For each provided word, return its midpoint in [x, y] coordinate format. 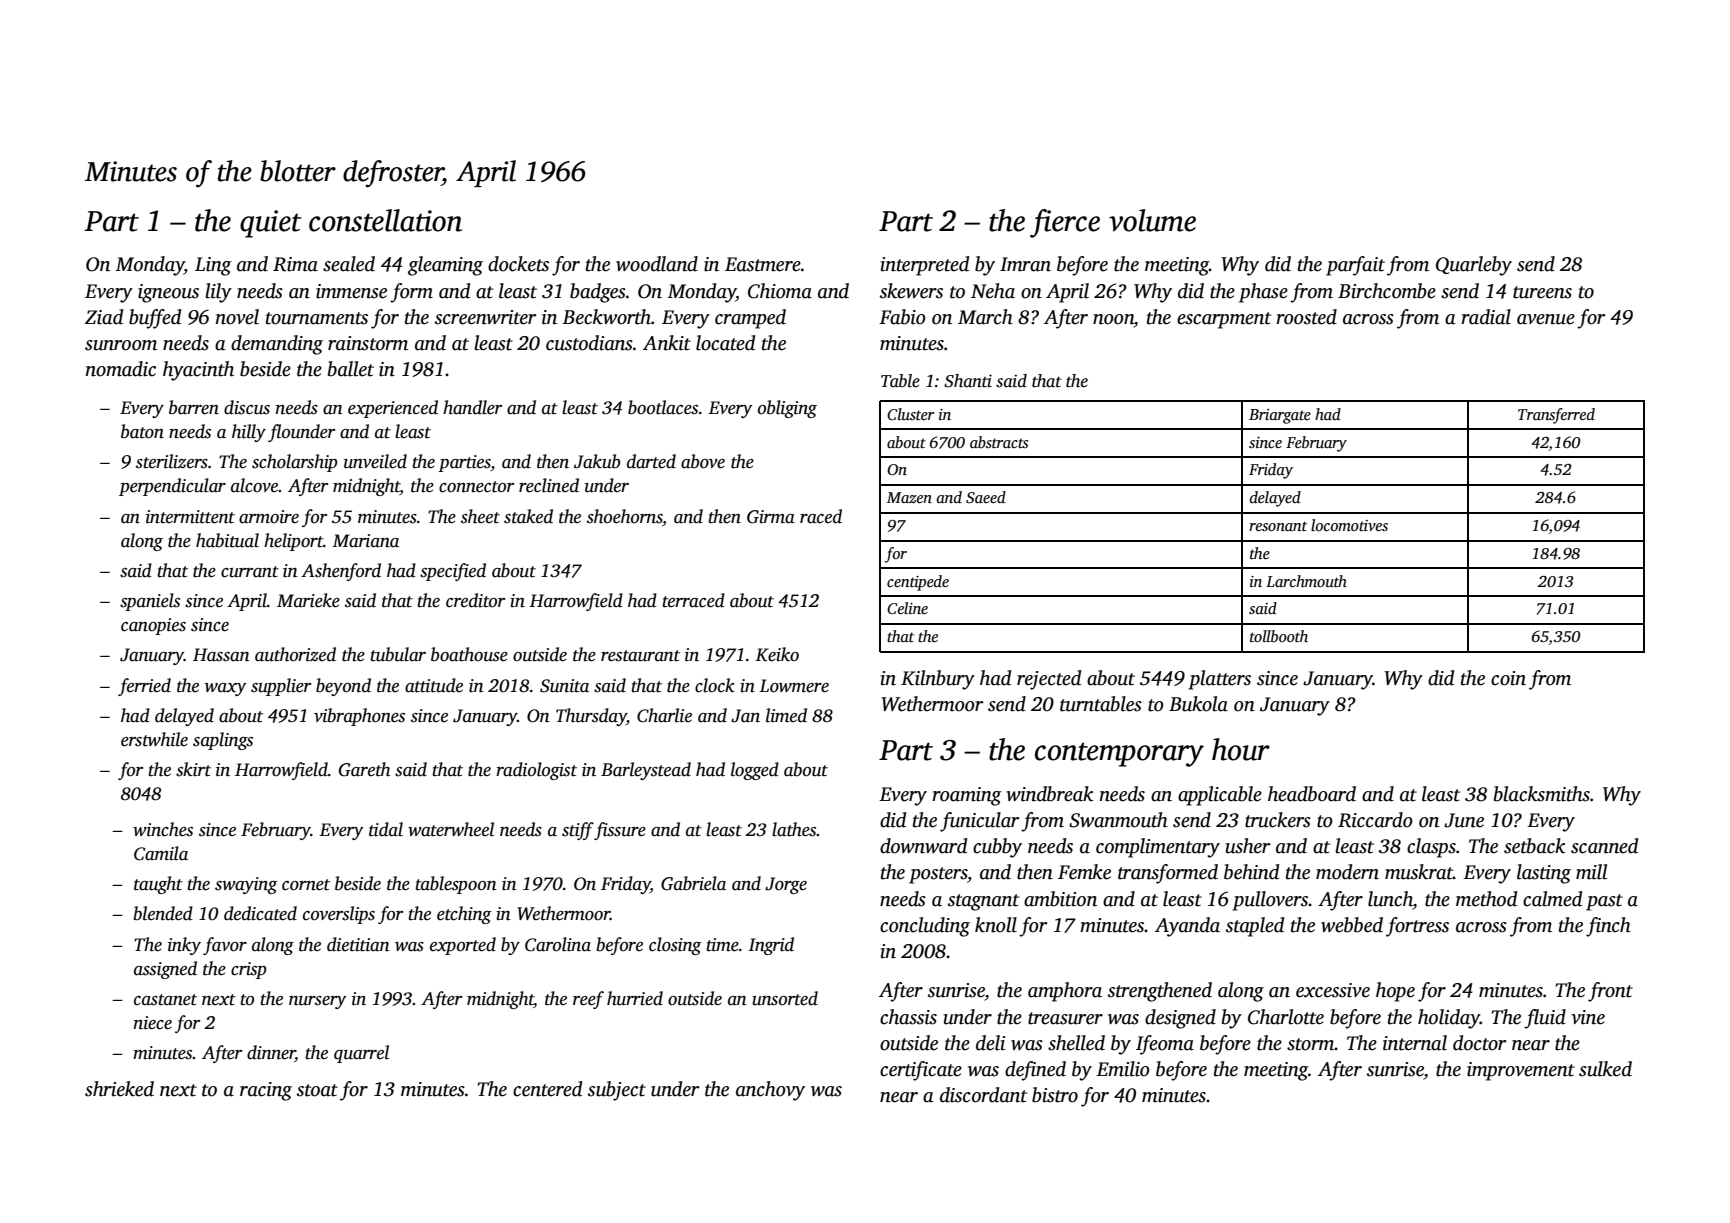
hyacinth [198, 371]
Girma [771, 517]
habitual [227, 540]
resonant [1278, 526]
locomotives [1349, 525]
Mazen [909, 497]
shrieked [119, 1089]
